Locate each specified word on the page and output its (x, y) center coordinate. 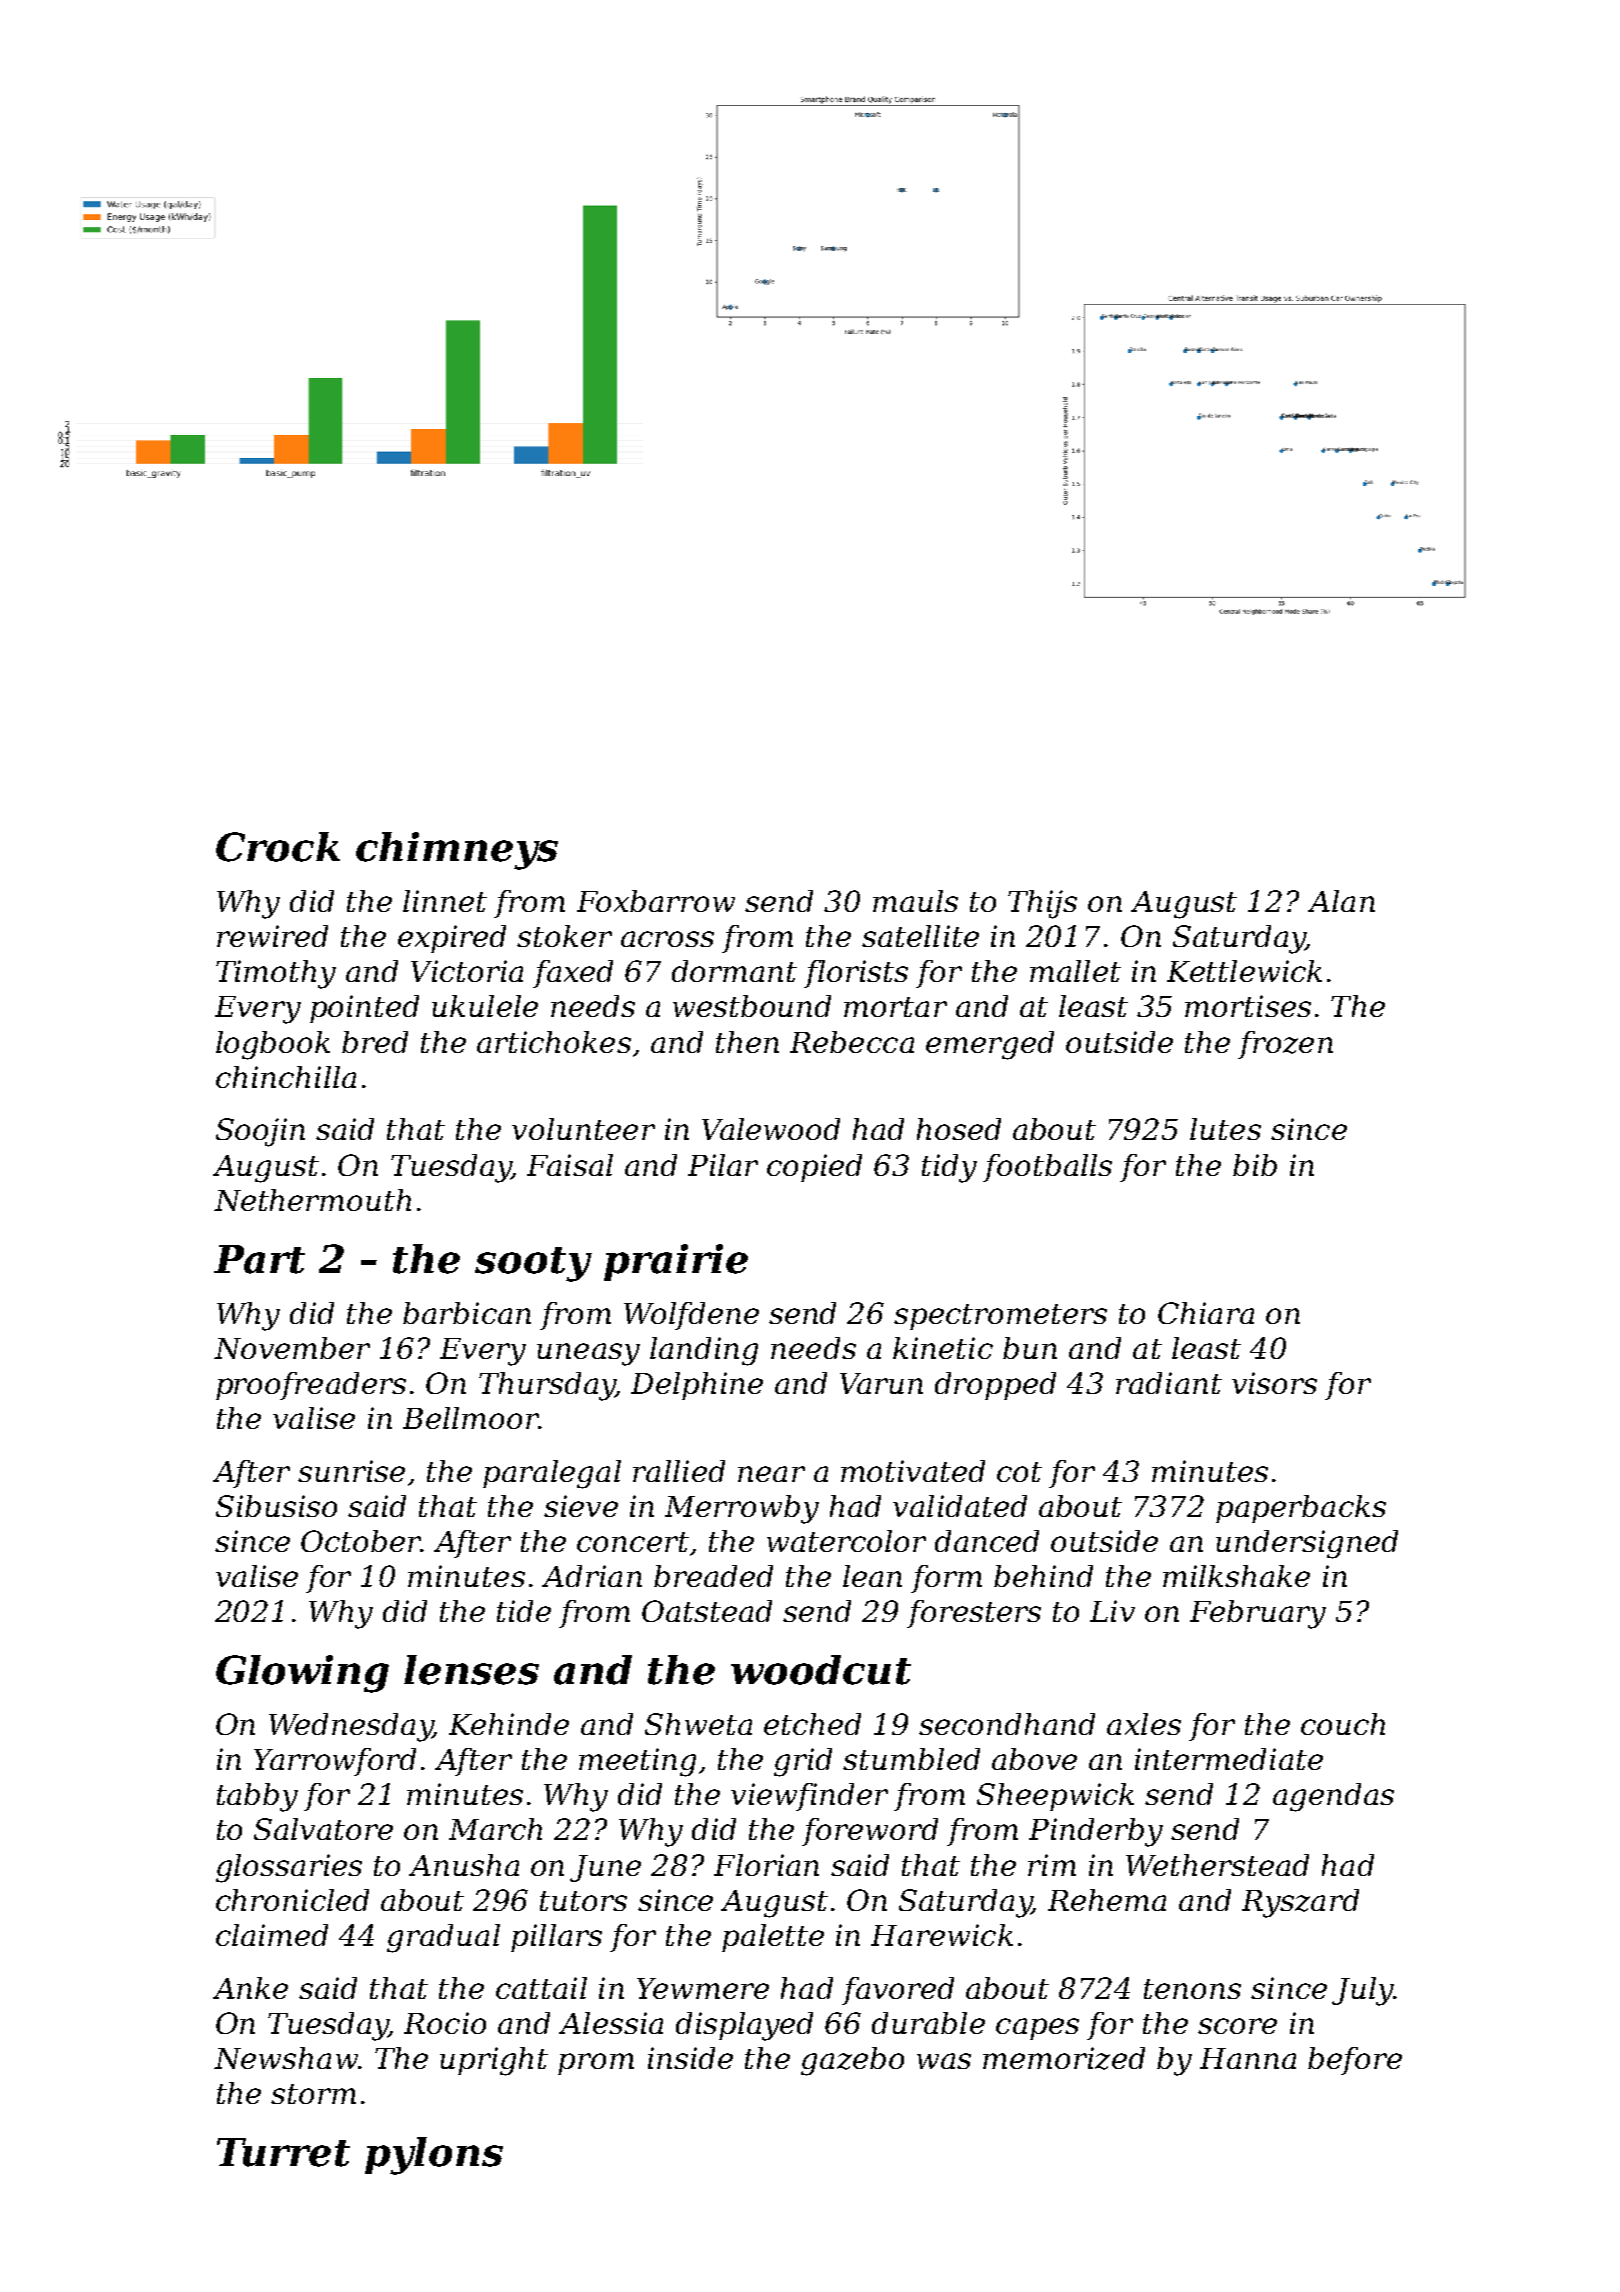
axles (1144, 1724)
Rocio (445, 2023)
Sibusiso (276, 1506)
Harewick (942, 1935)
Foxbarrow (656, 901)
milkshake (1236, 1576)
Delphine (697, 1386)
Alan (1341, 901)
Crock (278, 847)
